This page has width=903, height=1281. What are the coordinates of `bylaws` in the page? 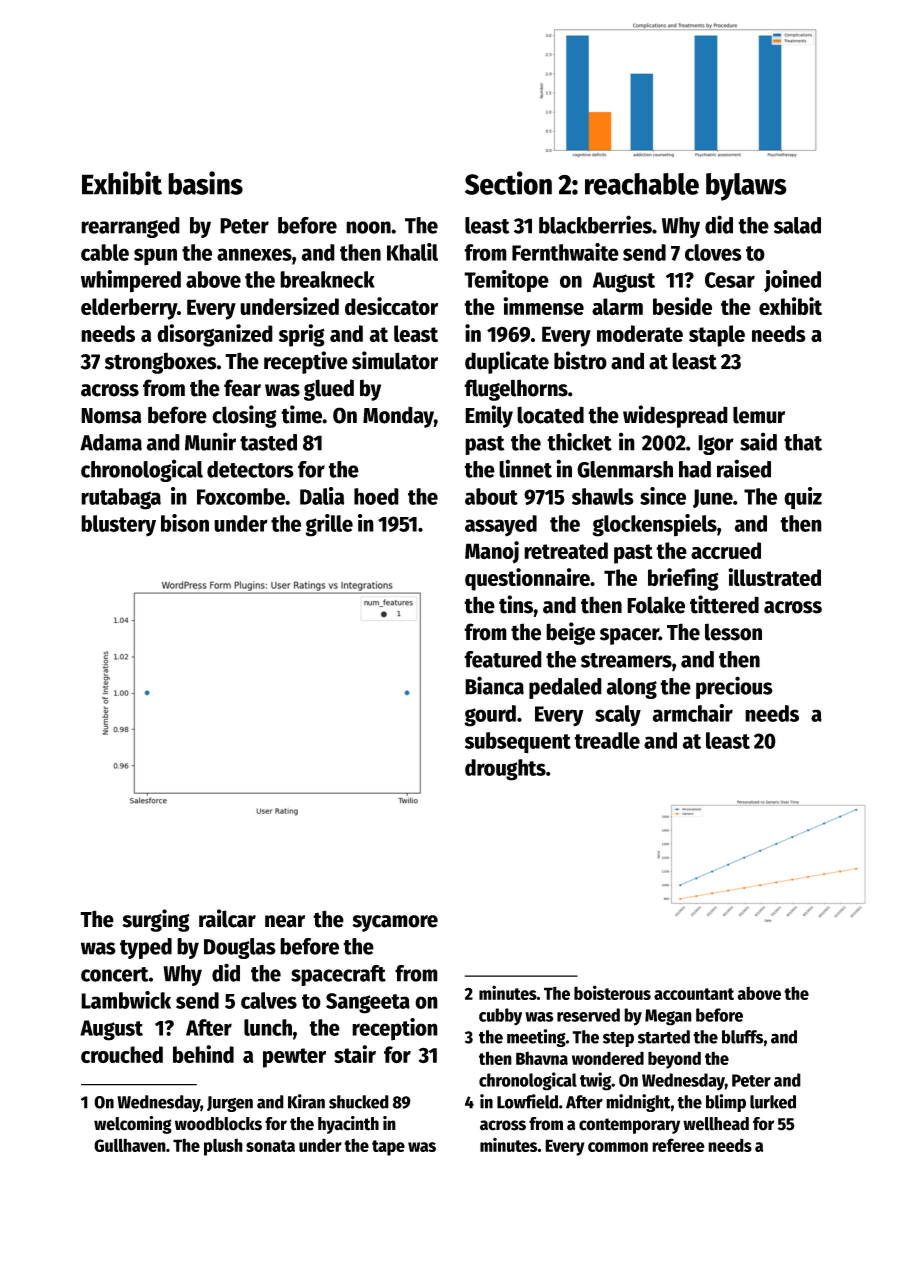 It's located at (746, 187).
